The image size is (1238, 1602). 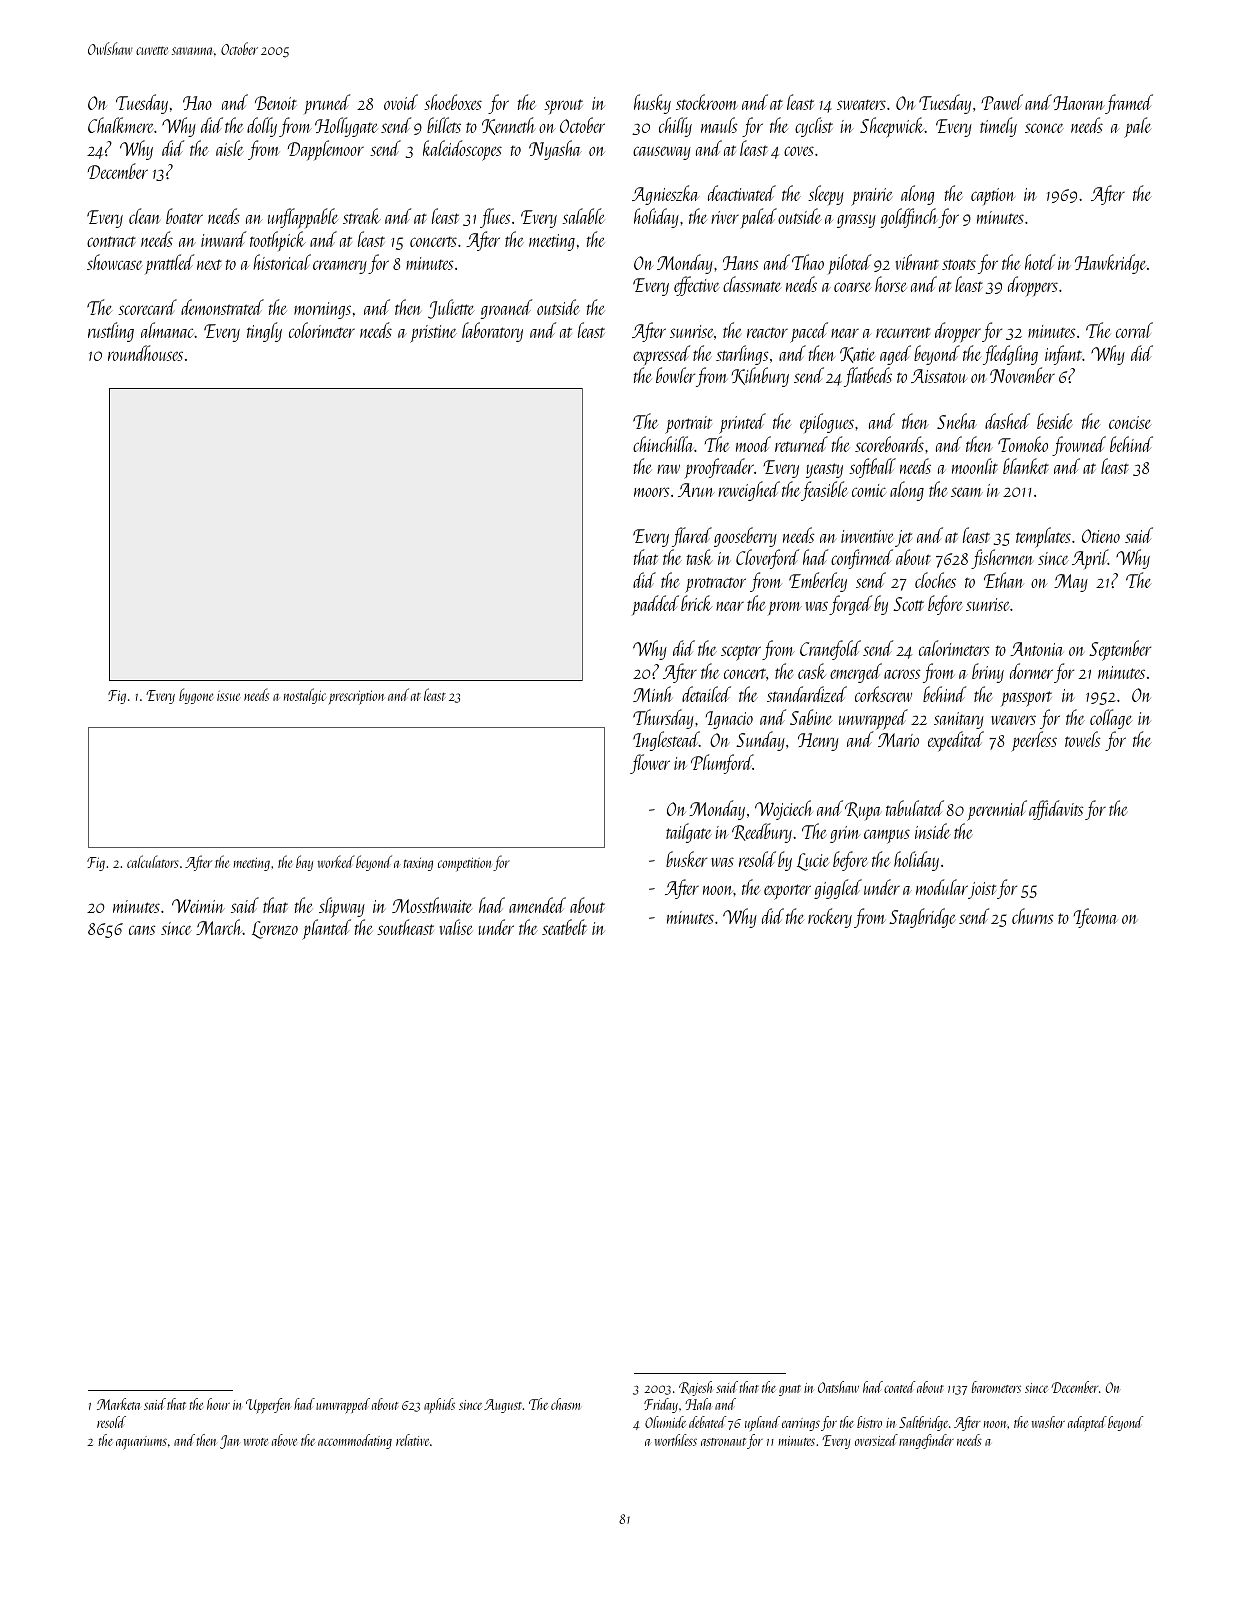 What do you see at coordinates (926, 1441) in the document?
I see `rangefinder` at bounding box center [926, 1441].
